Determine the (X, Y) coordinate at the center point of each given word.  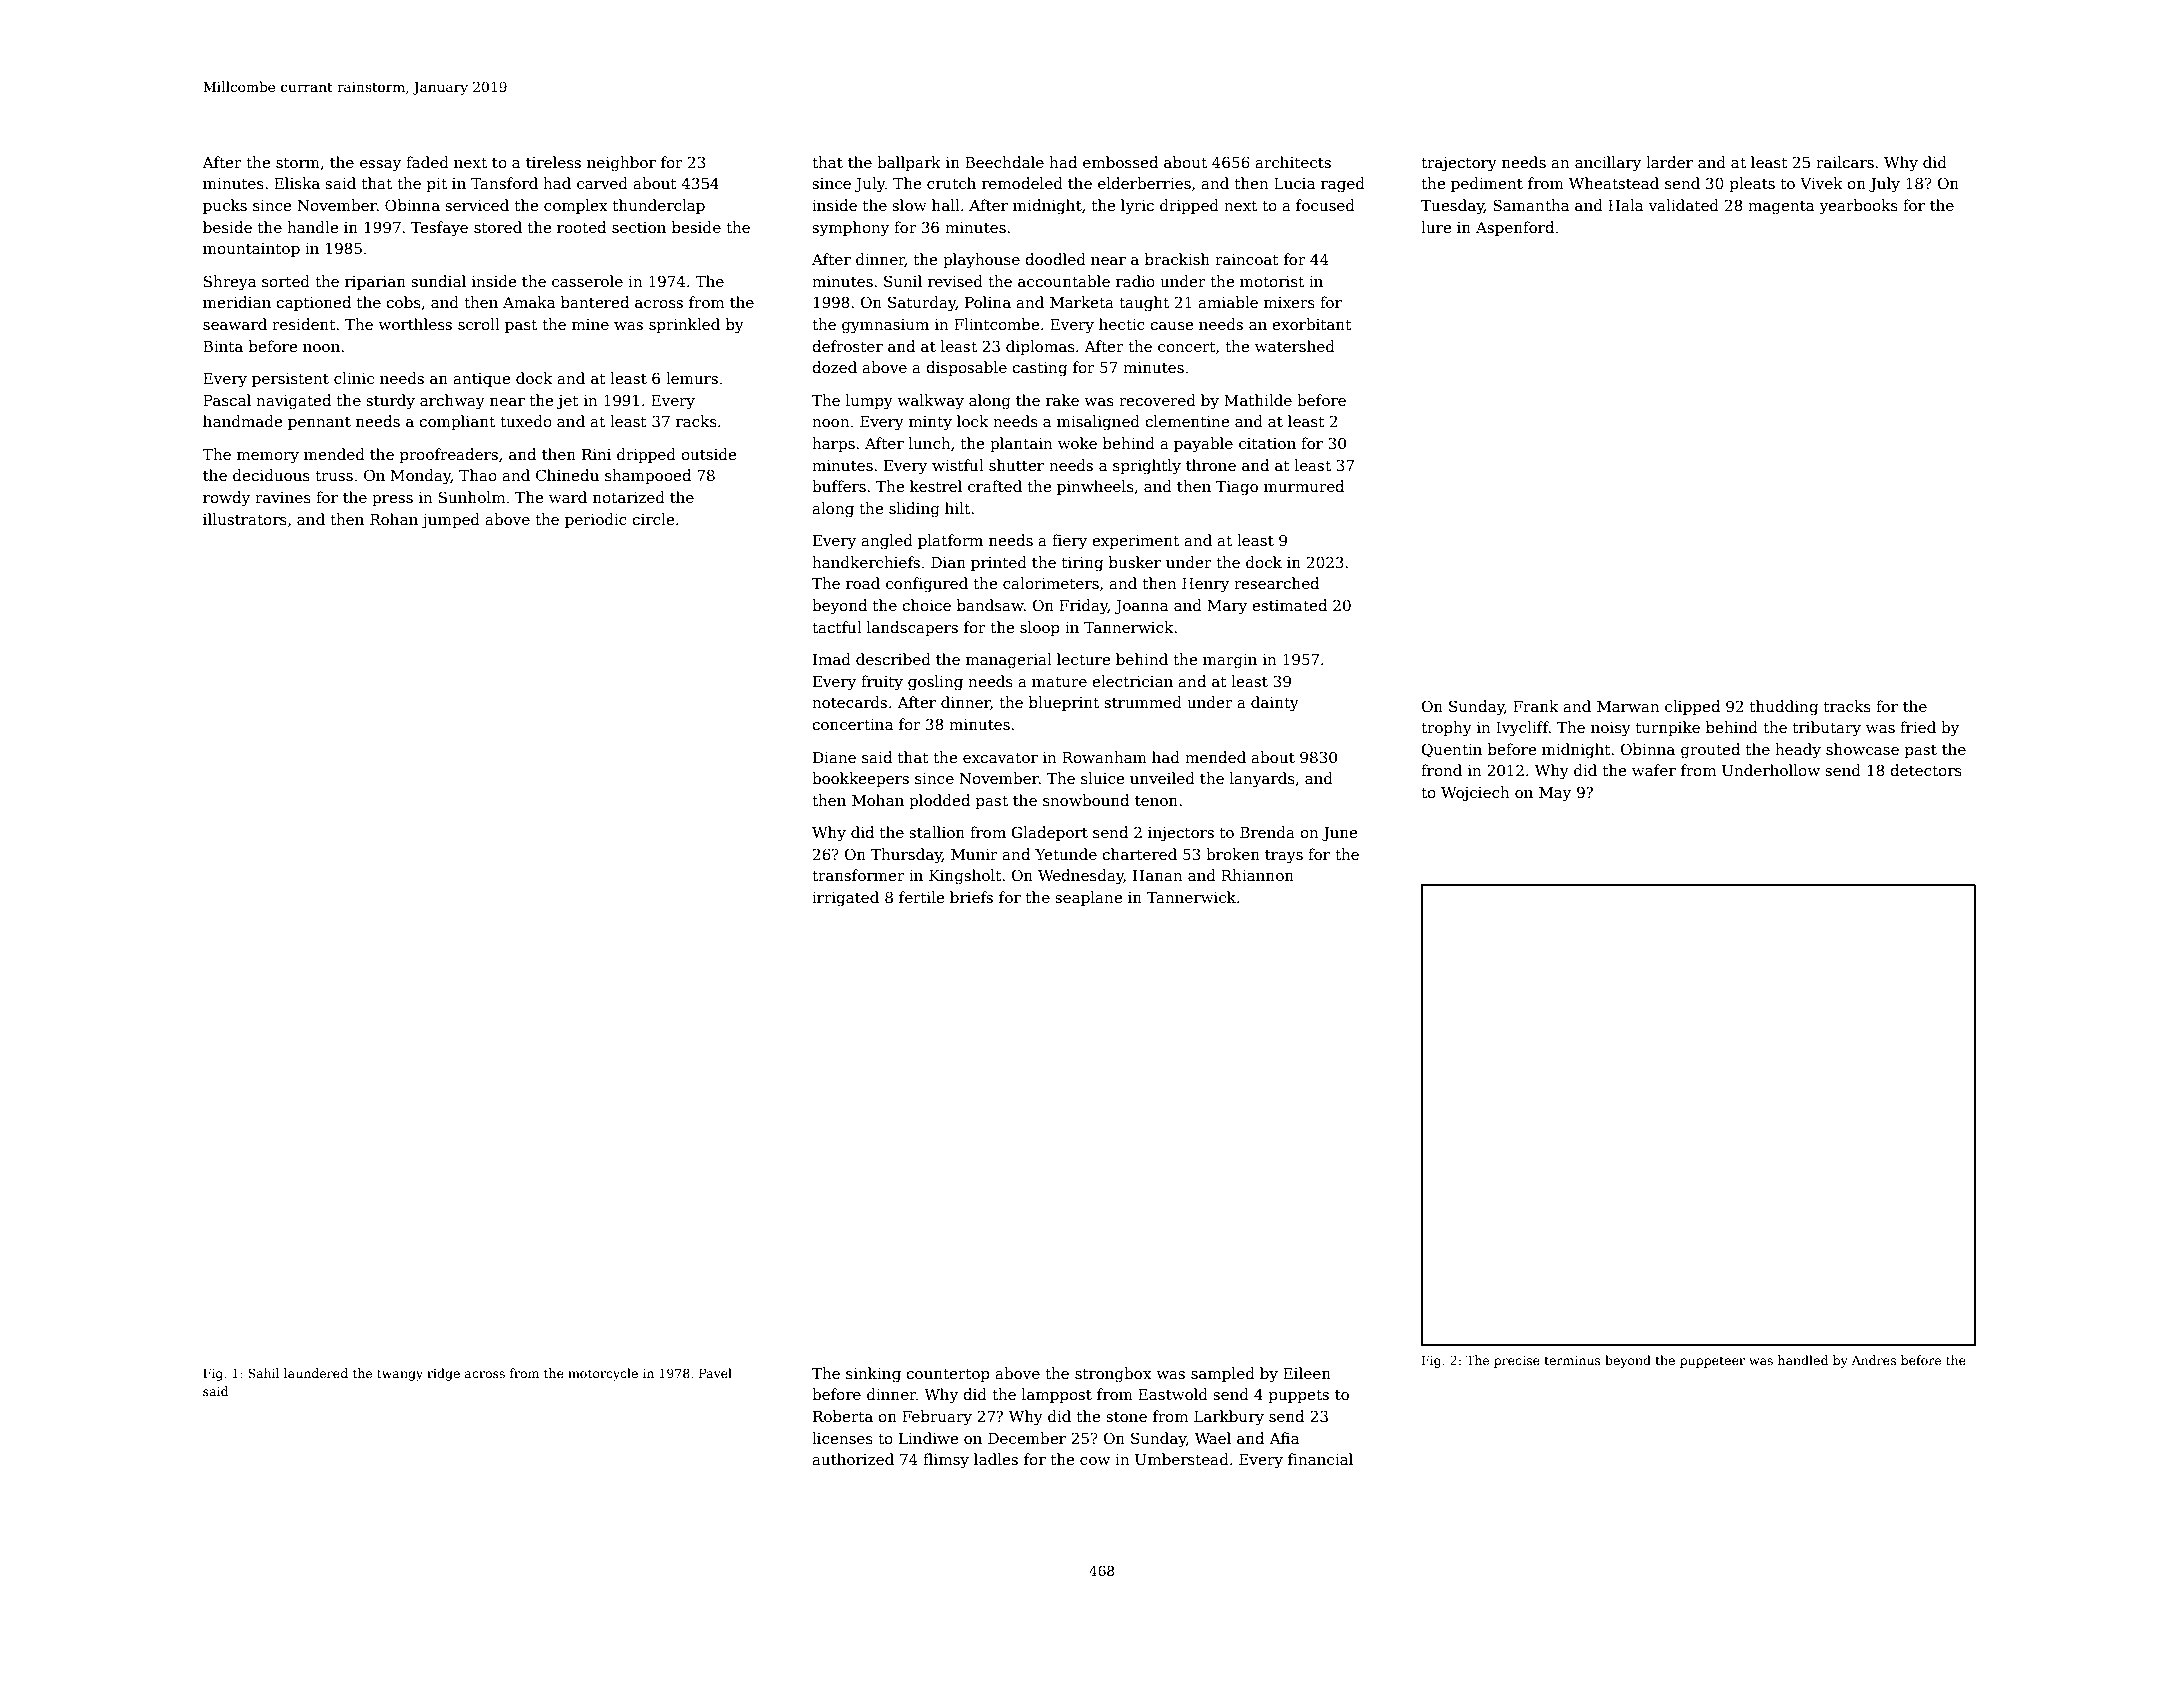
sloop (1040, 628)
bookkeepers (860, 779)
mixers (1289, 302)
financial (1320, 1459)
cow (1095, 1461)
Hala (1625, 205)
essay (380, 166)
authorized (853, 1459)
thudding (1784, 708)
